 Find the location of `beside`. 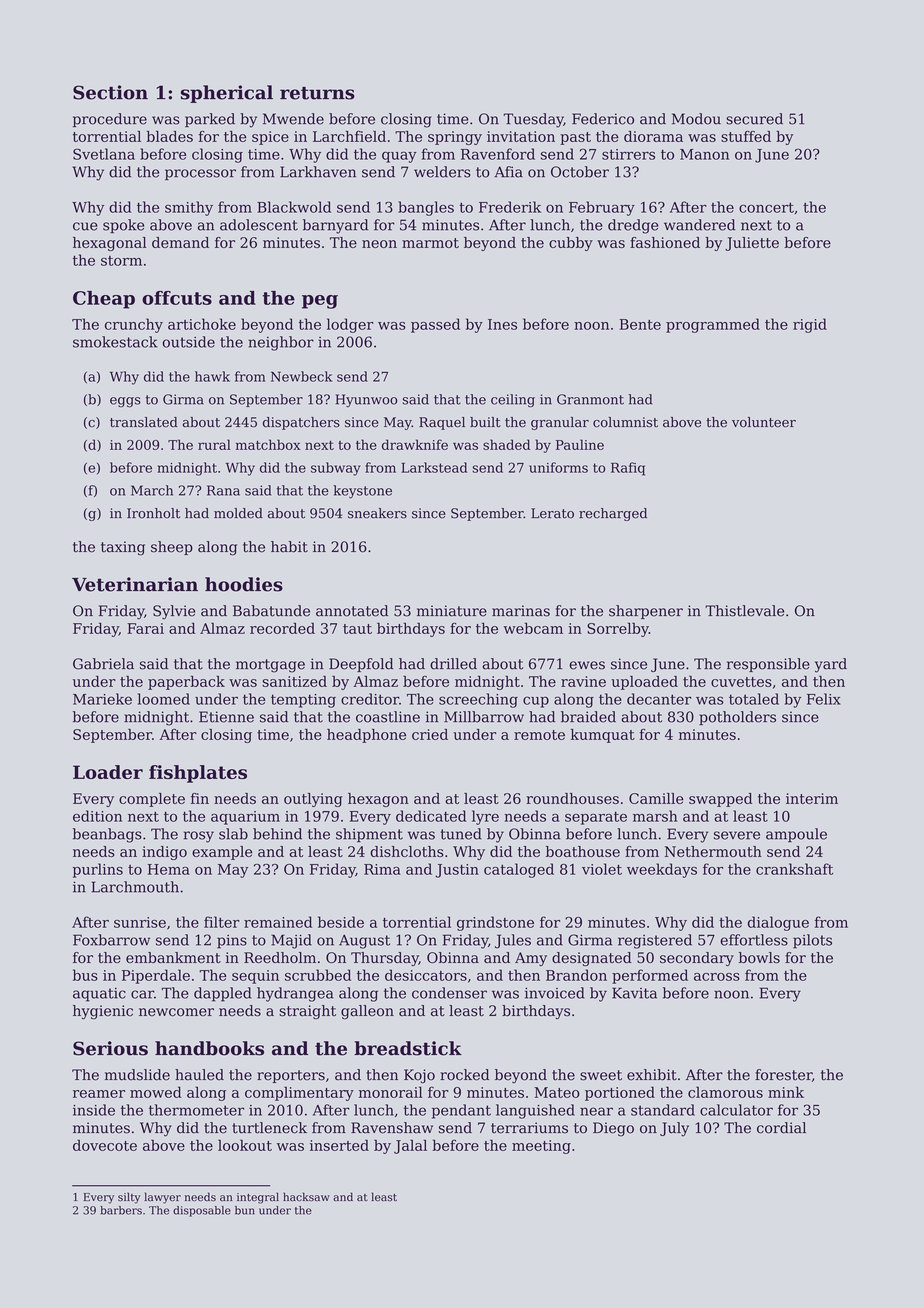

beside is located at coordinates (341, 922).
